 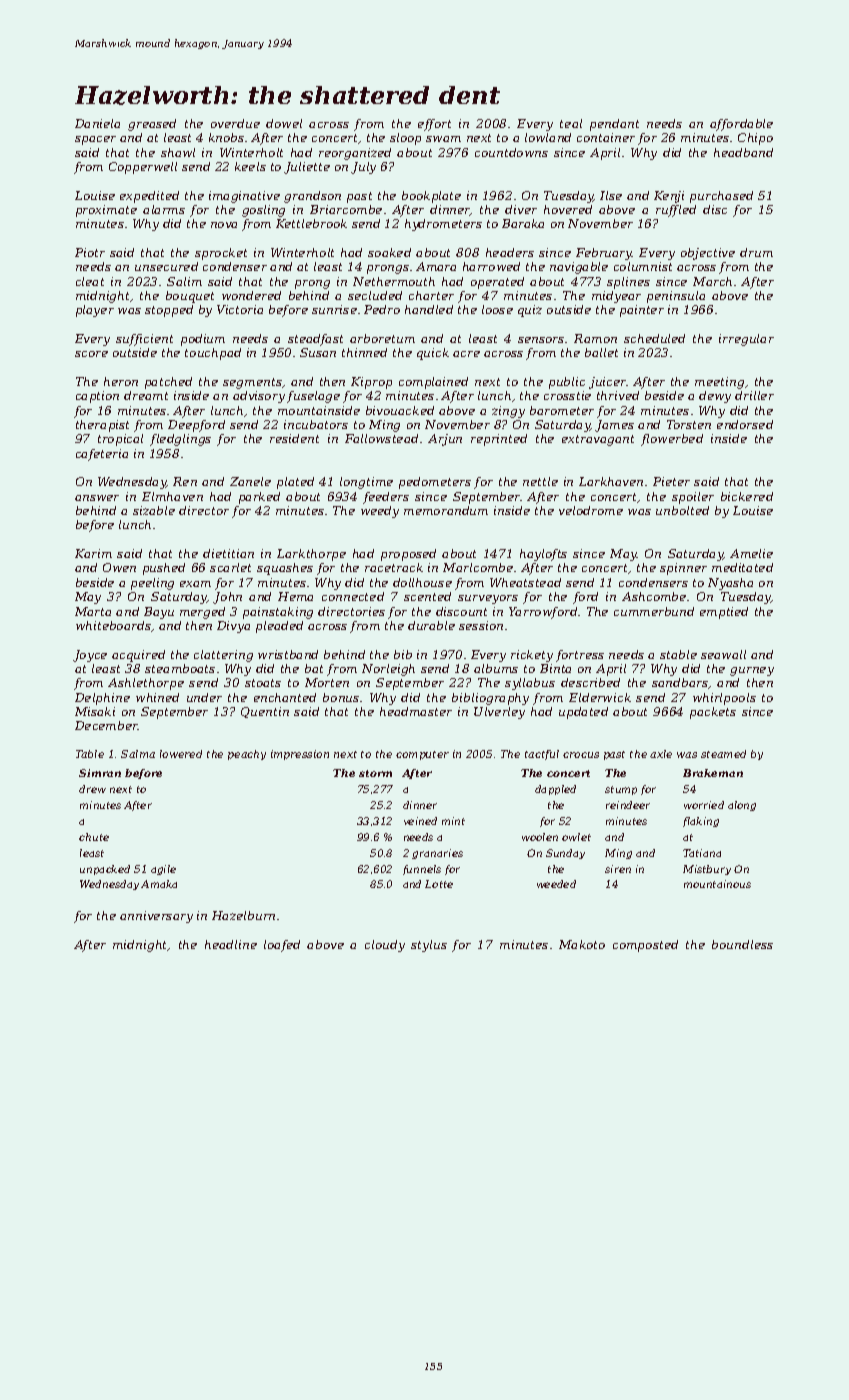 I want to click on Daniela, so click(x=97, y=123).
